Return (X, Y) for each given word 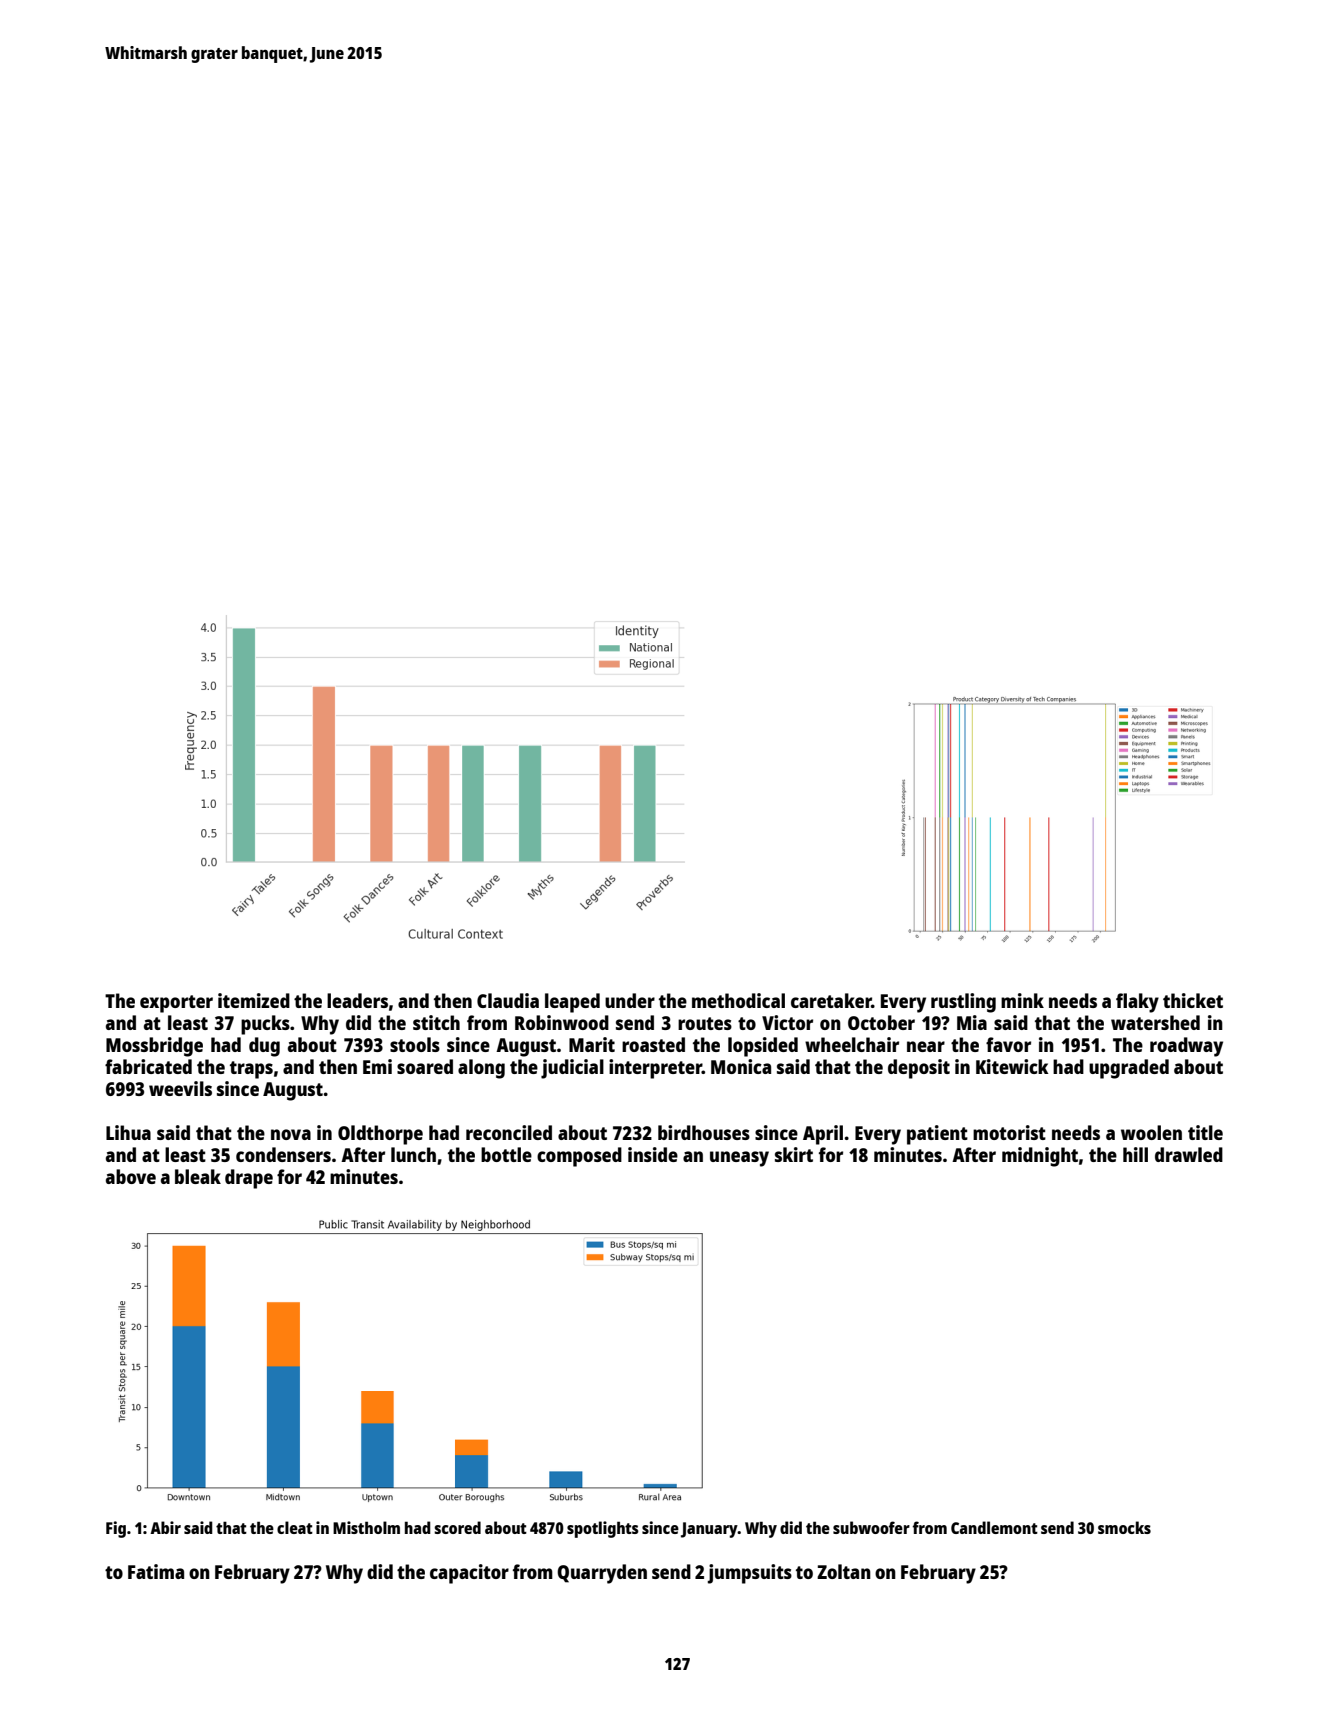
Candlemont (994, 1527)
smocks (1124, 1527)
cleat (295, 1527)
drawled (1189, 1154)
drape (249, 1179)
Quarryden (602, 1574)
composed (579, 1157)
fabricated (148, 1066)
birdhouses (704, 1132)
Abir (165, 1527)
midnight (1040, 1157)
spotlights (603, 1529)
